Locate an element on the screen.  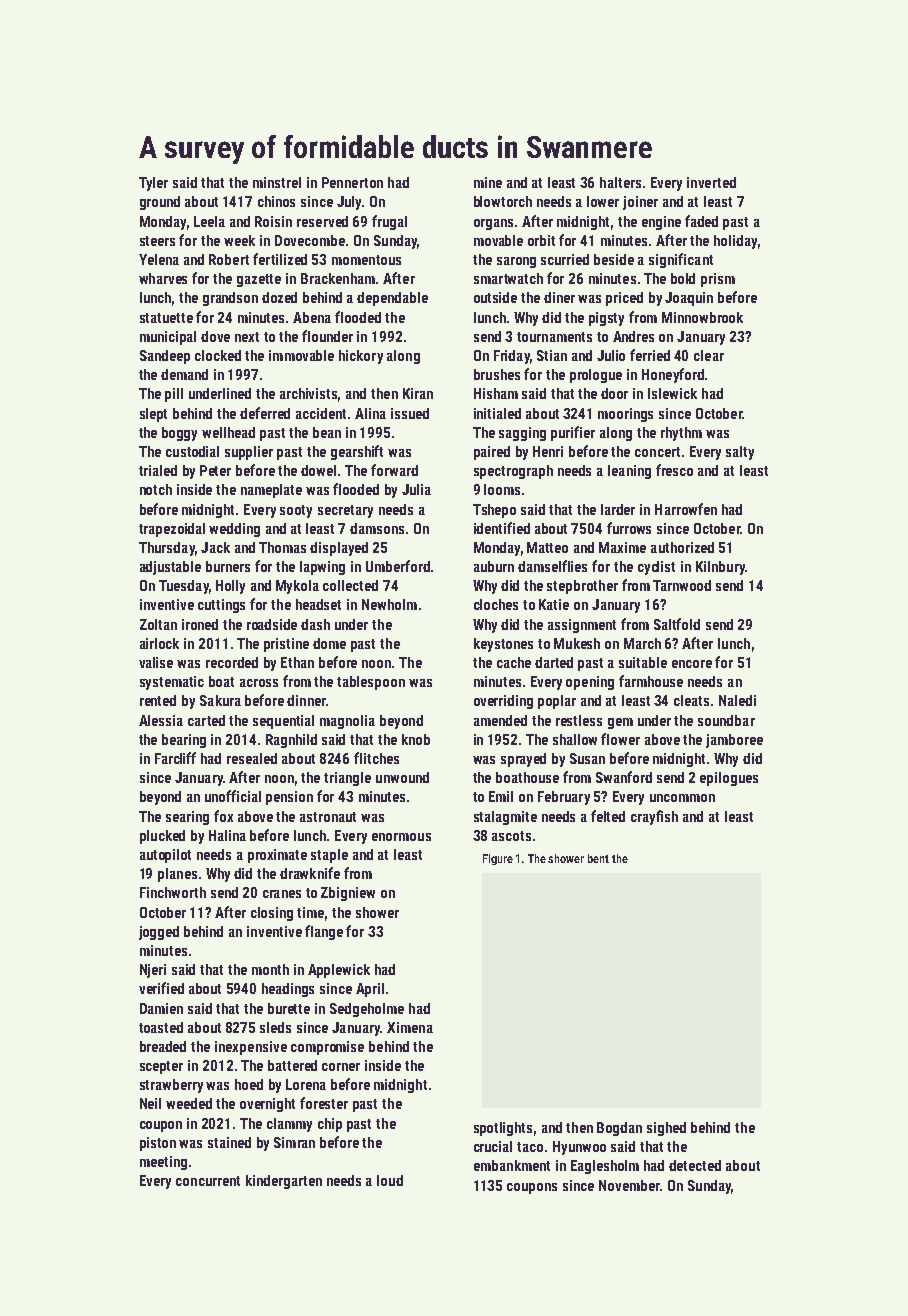
inverted is located at coordinates (711, 182).
